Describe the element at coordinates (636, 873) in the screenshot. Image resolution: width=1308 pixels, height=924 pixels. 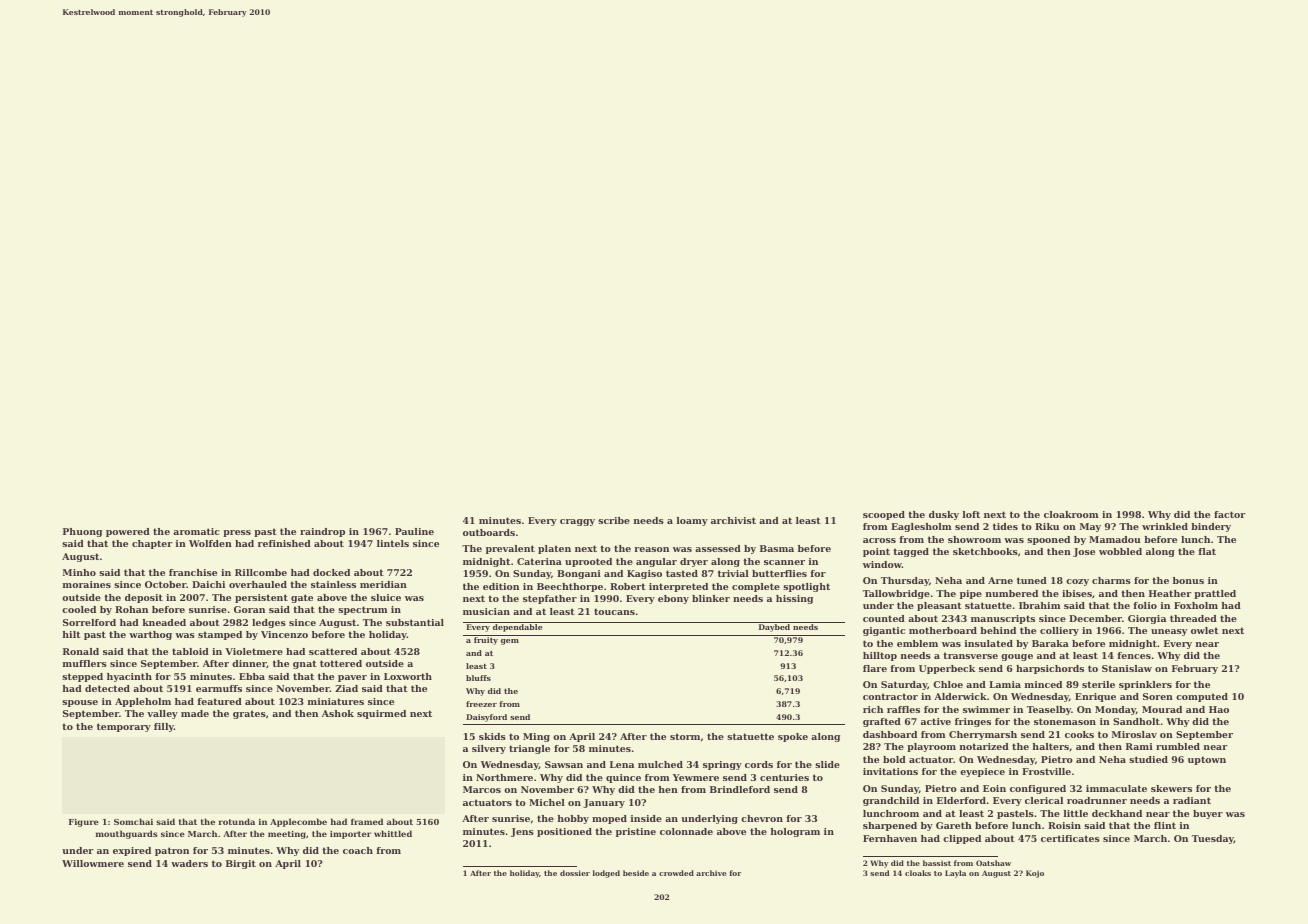
I see `beside` at that location.
